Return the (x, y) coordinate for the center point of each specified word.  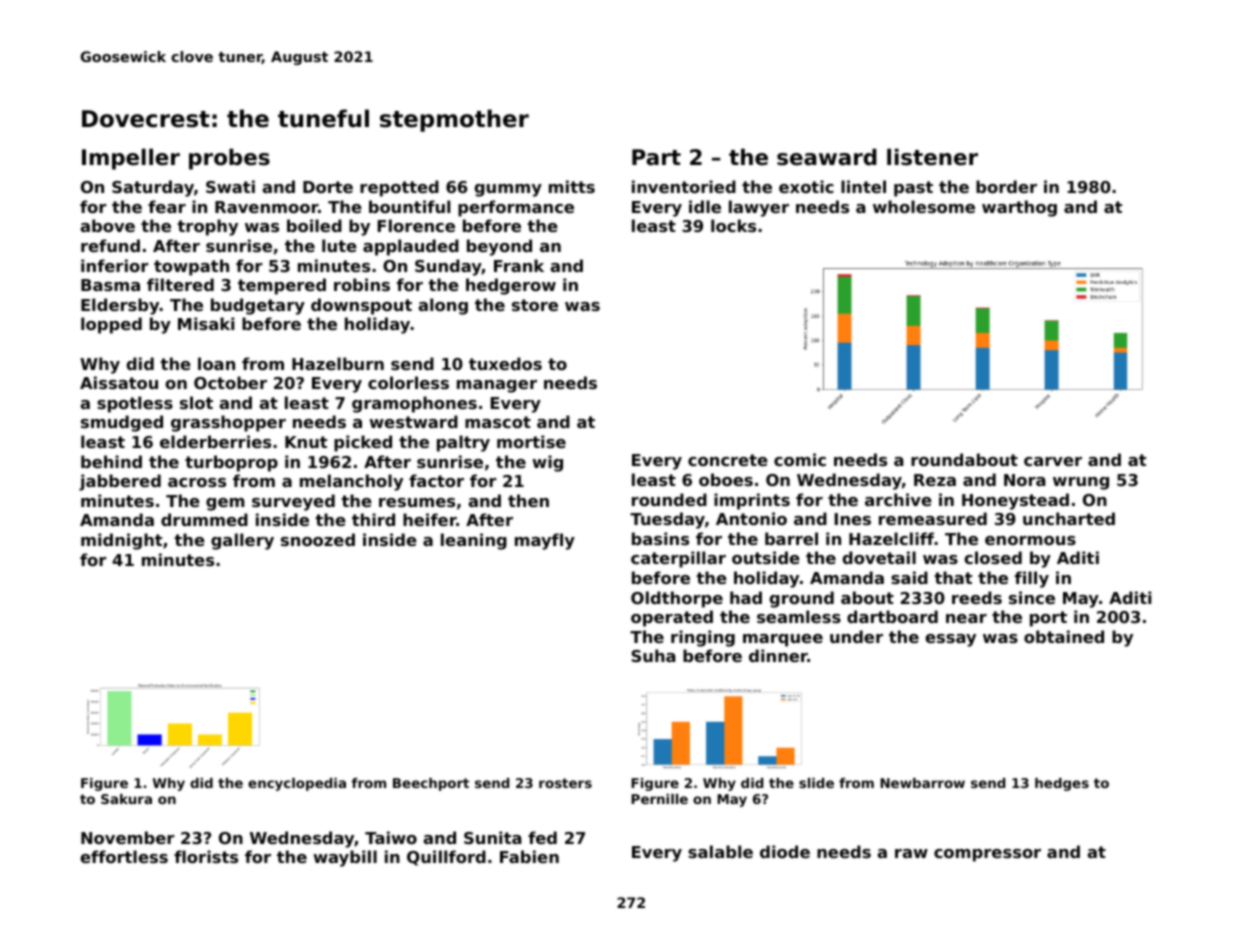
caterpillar (678, 559)
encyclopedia (297, 784)
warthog (1019, 208)
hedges (1062, 784)
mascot (498, 422)
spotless (135, 404)
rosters (565, 783)
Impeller (131, 159)
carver (1053, 461)
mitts (572, 186)
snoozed (318, 539)
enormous (1030, 540)
